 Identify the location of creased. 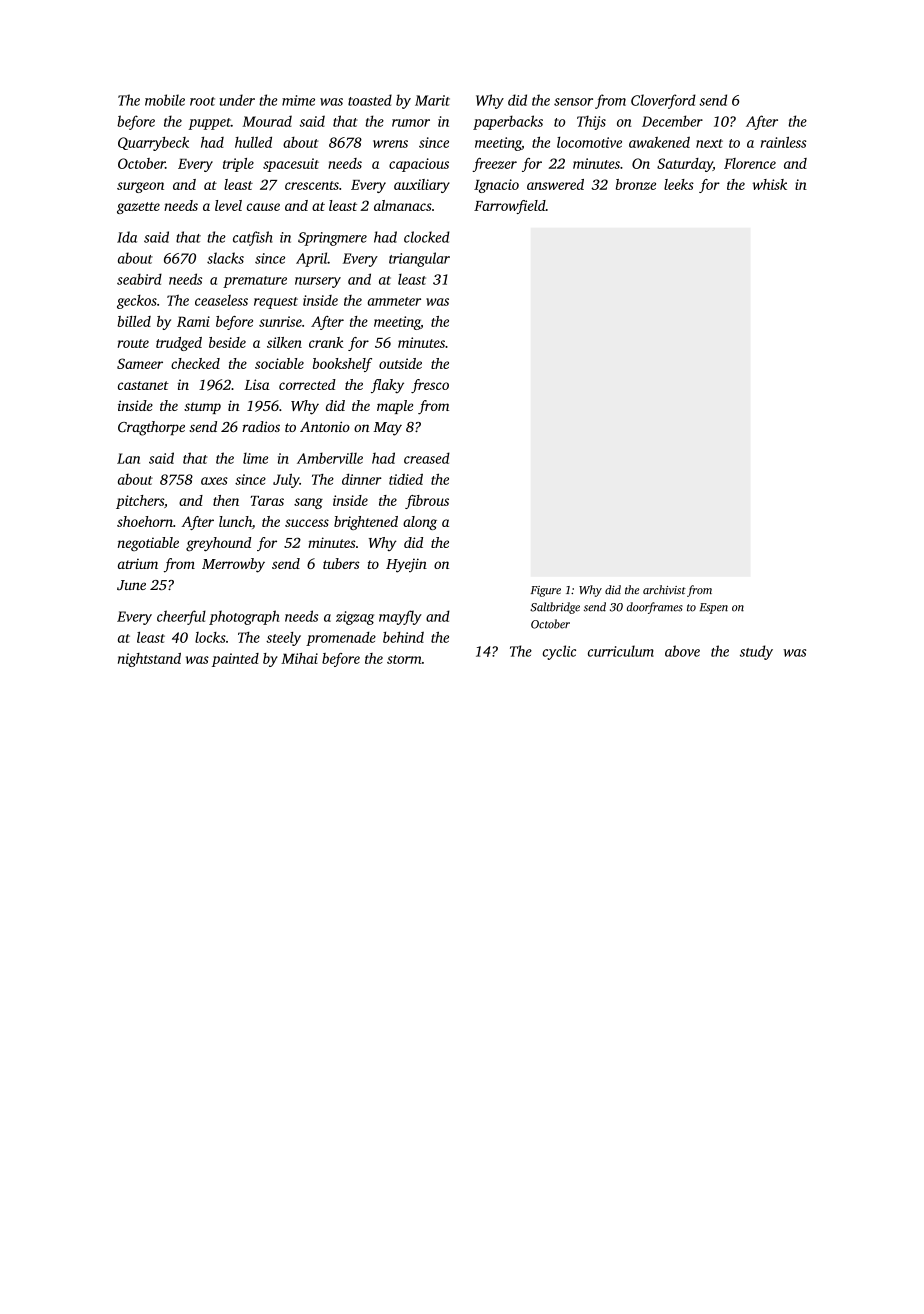
(427, 458).
